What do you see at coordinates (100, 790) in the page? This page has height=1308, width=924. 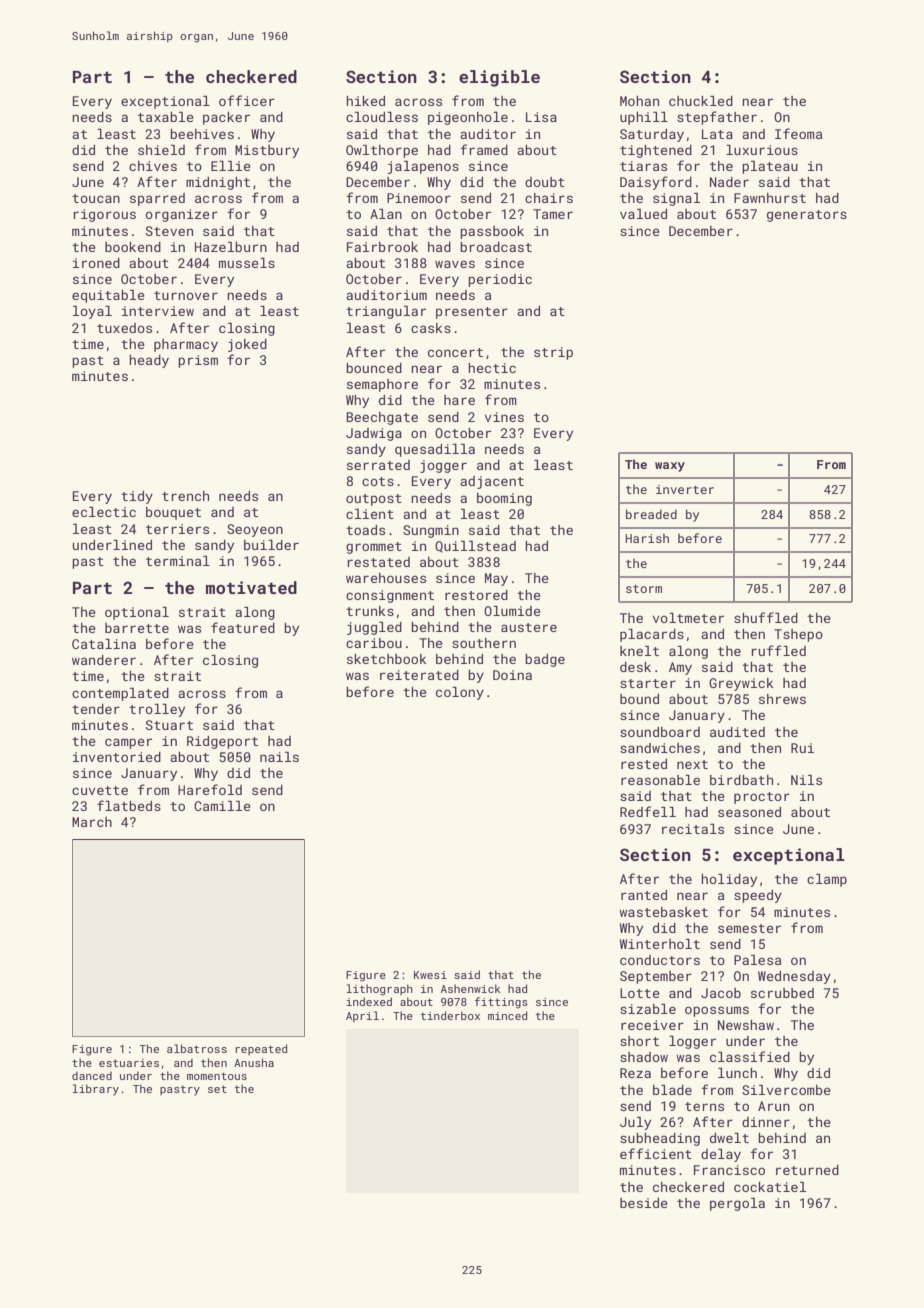 I see `cuvette` at bounding box center [100, 790].
